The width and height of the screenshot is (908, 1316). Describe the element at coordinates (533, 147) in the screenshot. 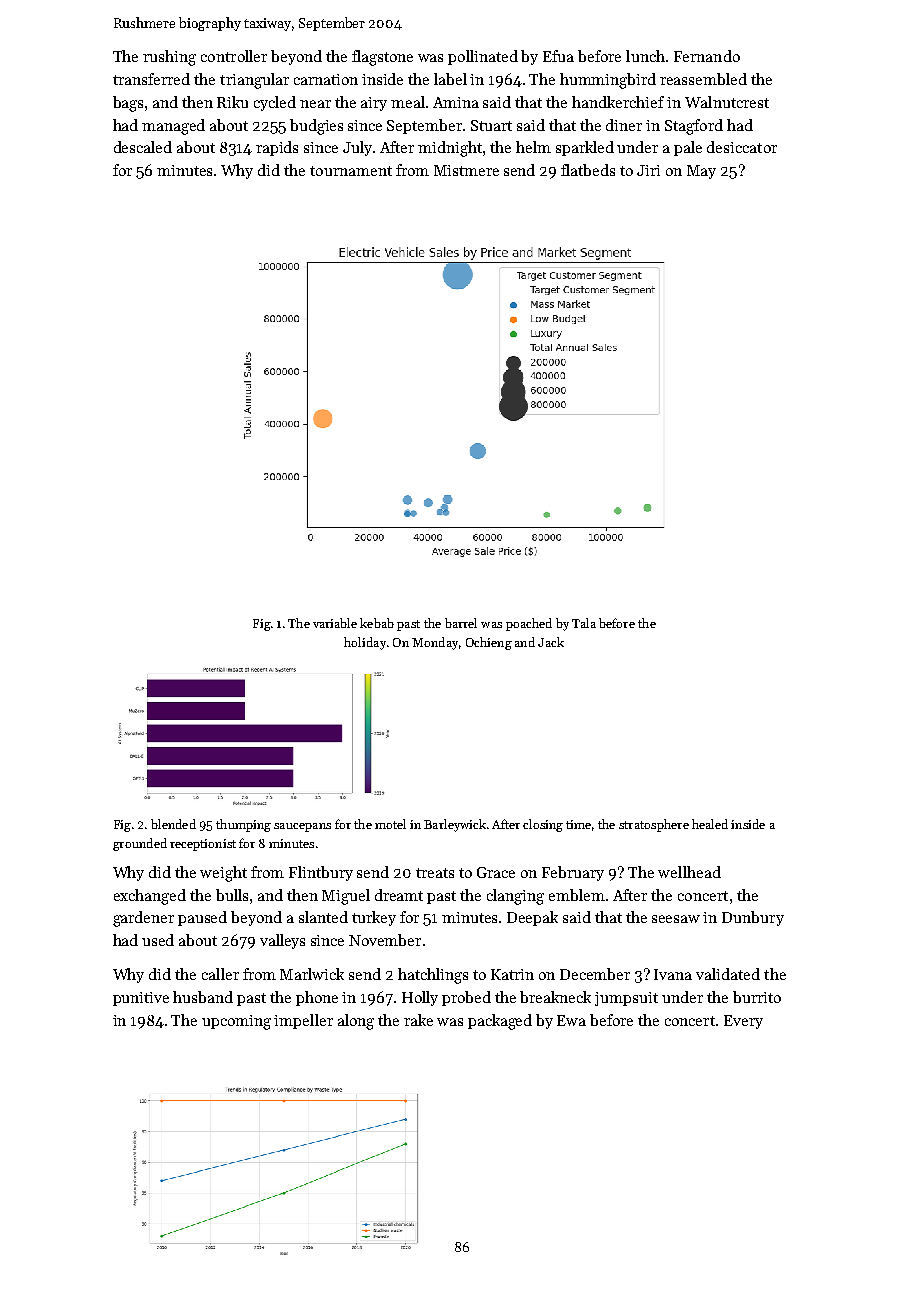

I see `helm` at that location.
